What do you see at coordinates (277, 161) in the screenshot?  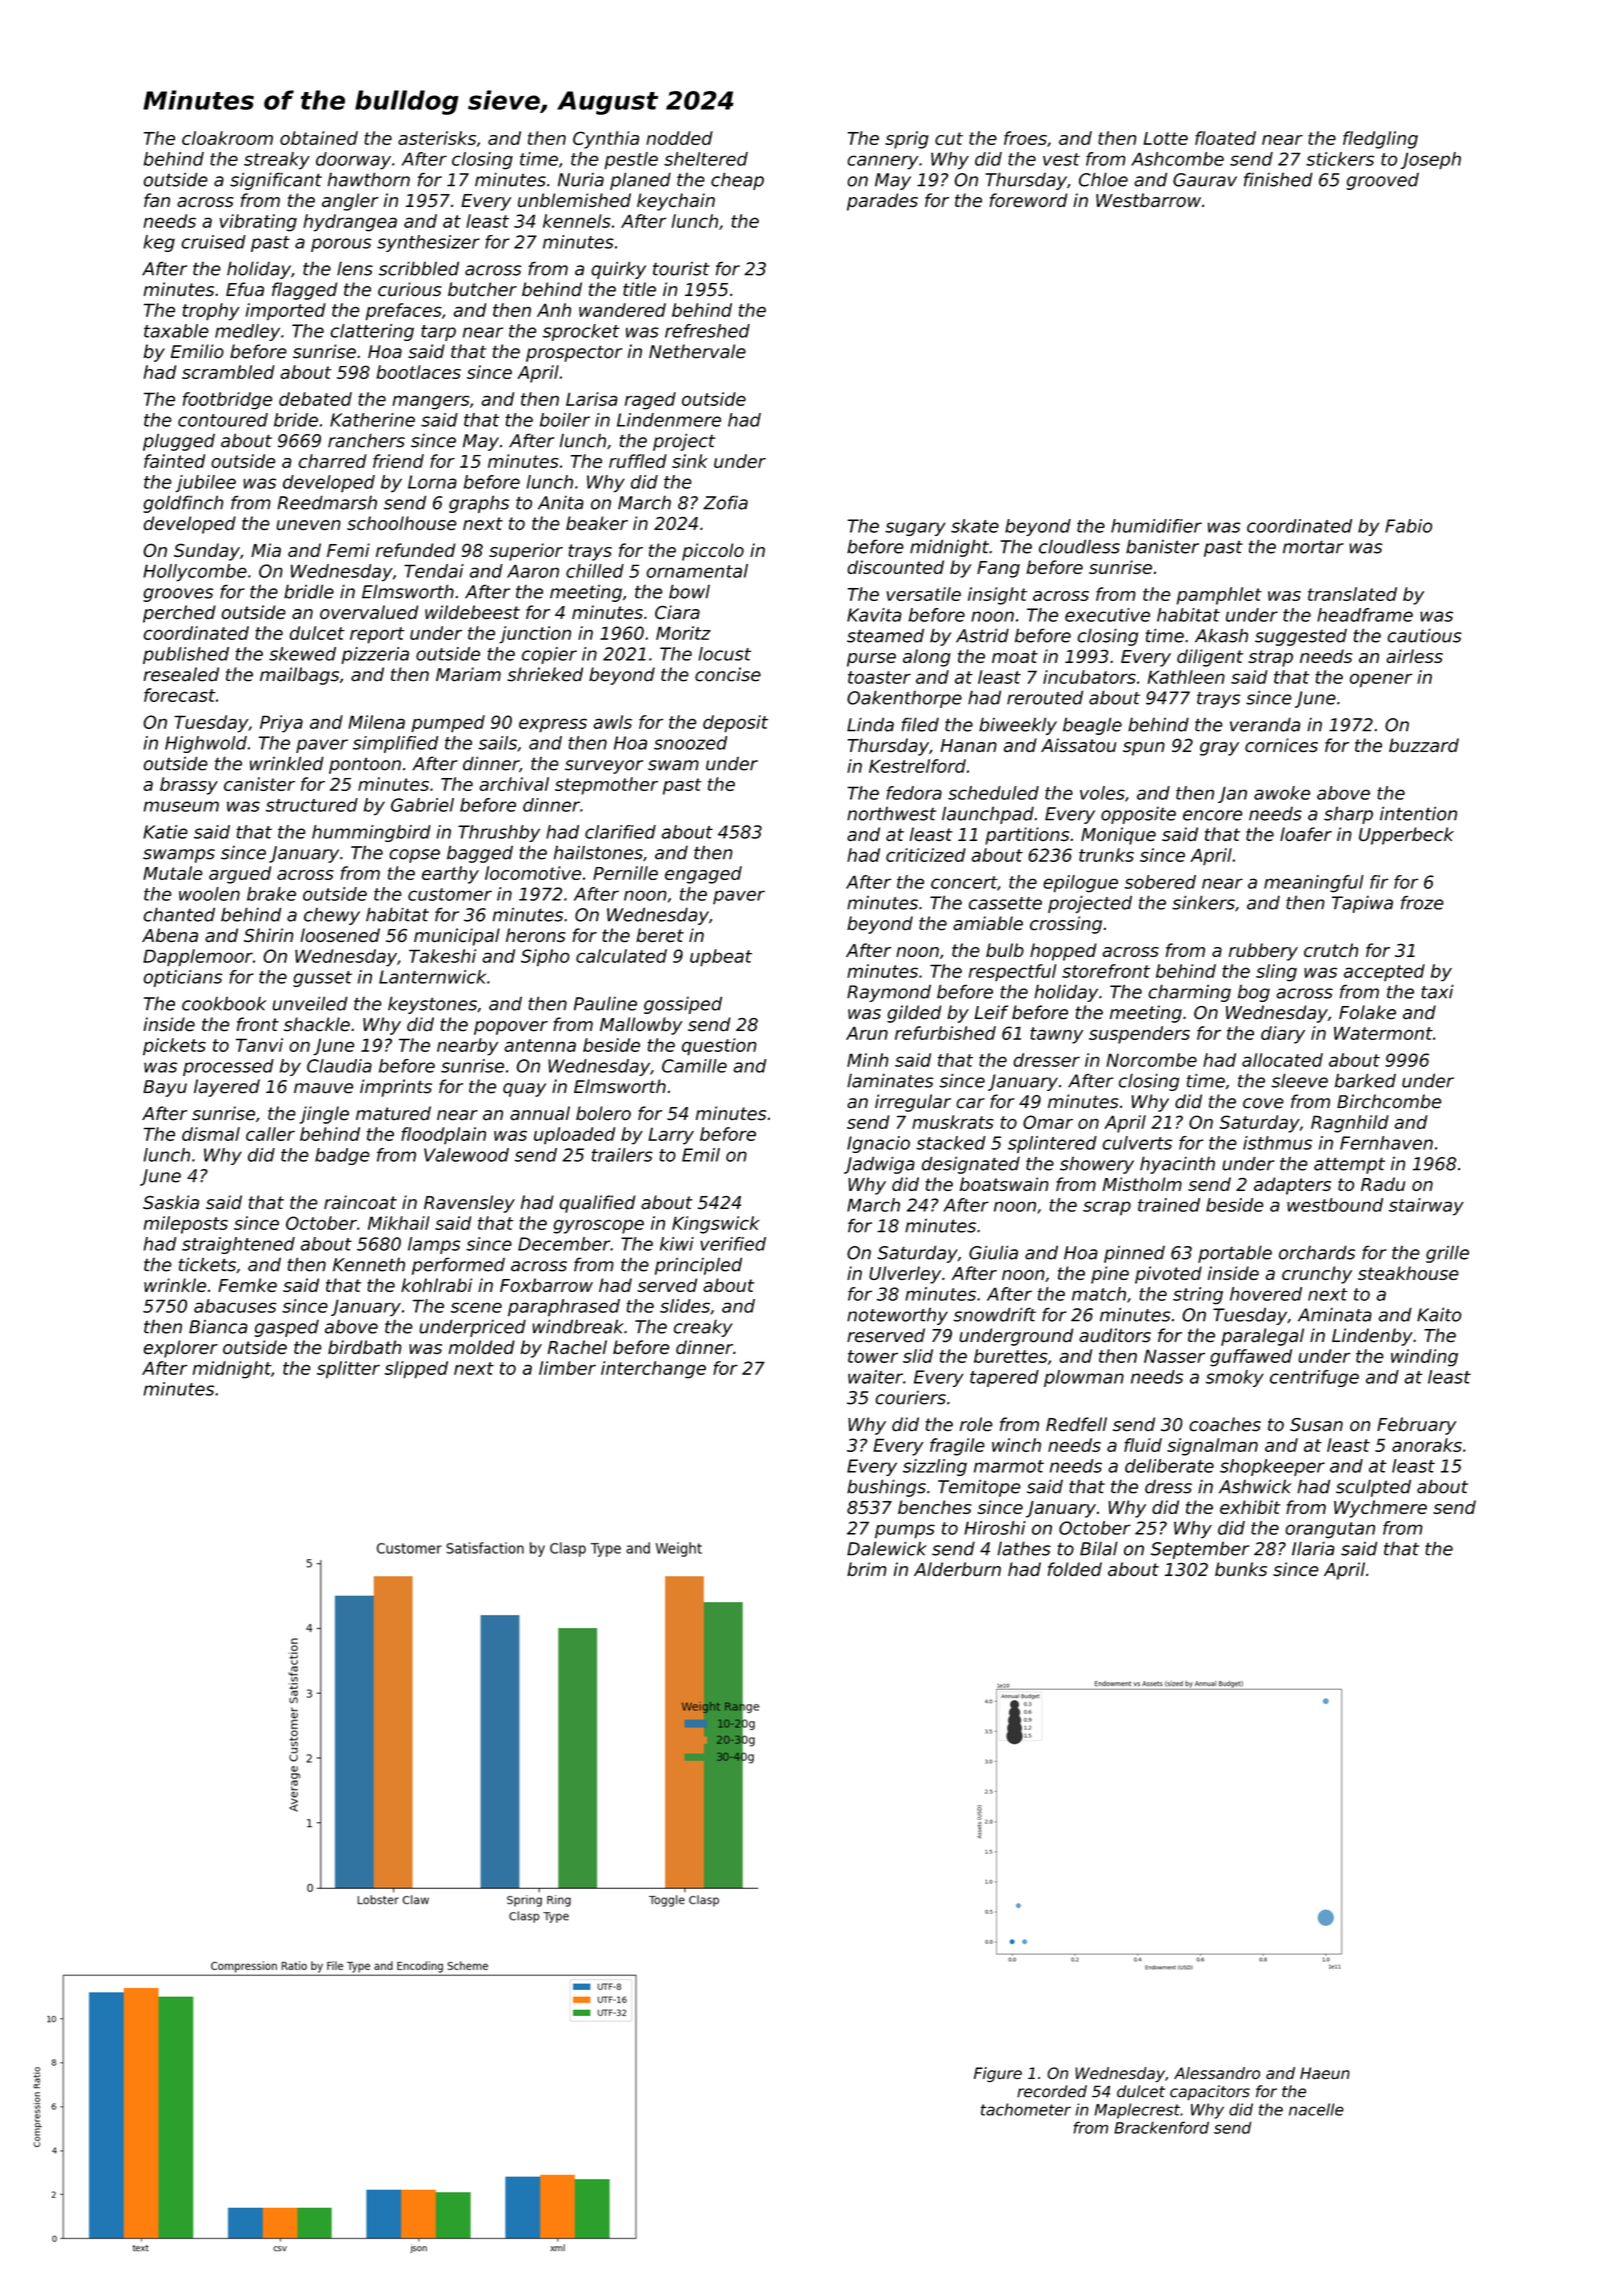 I see `streaky` at bounding box center [277, 161].
